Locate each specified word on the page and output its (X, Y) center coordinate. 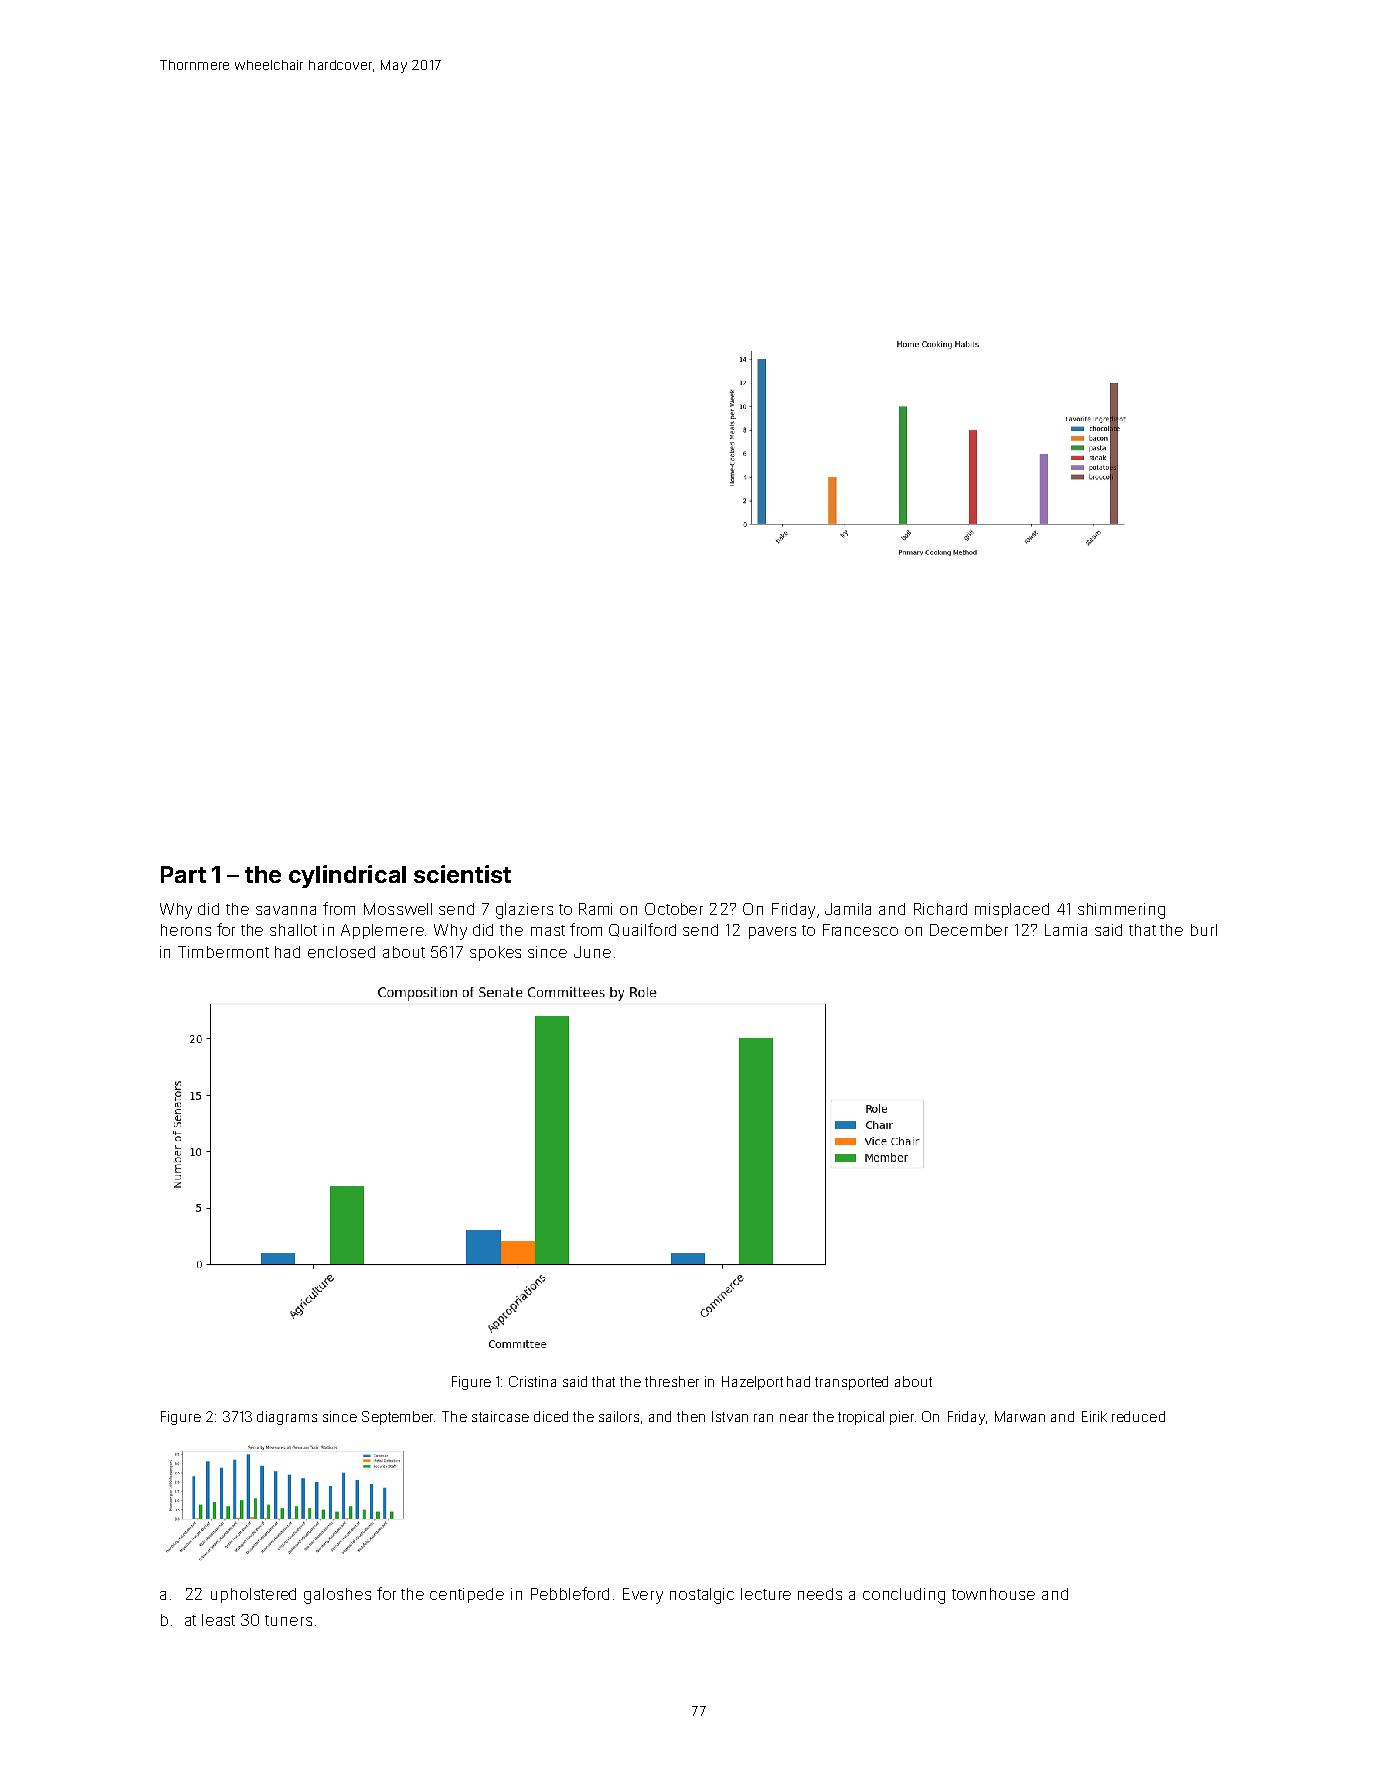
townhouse (993, 1594)
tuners (288, 1620)
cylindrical (347, 876)
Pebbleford (570, 1593)
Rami (595, 909)
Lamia (1066, 930)
